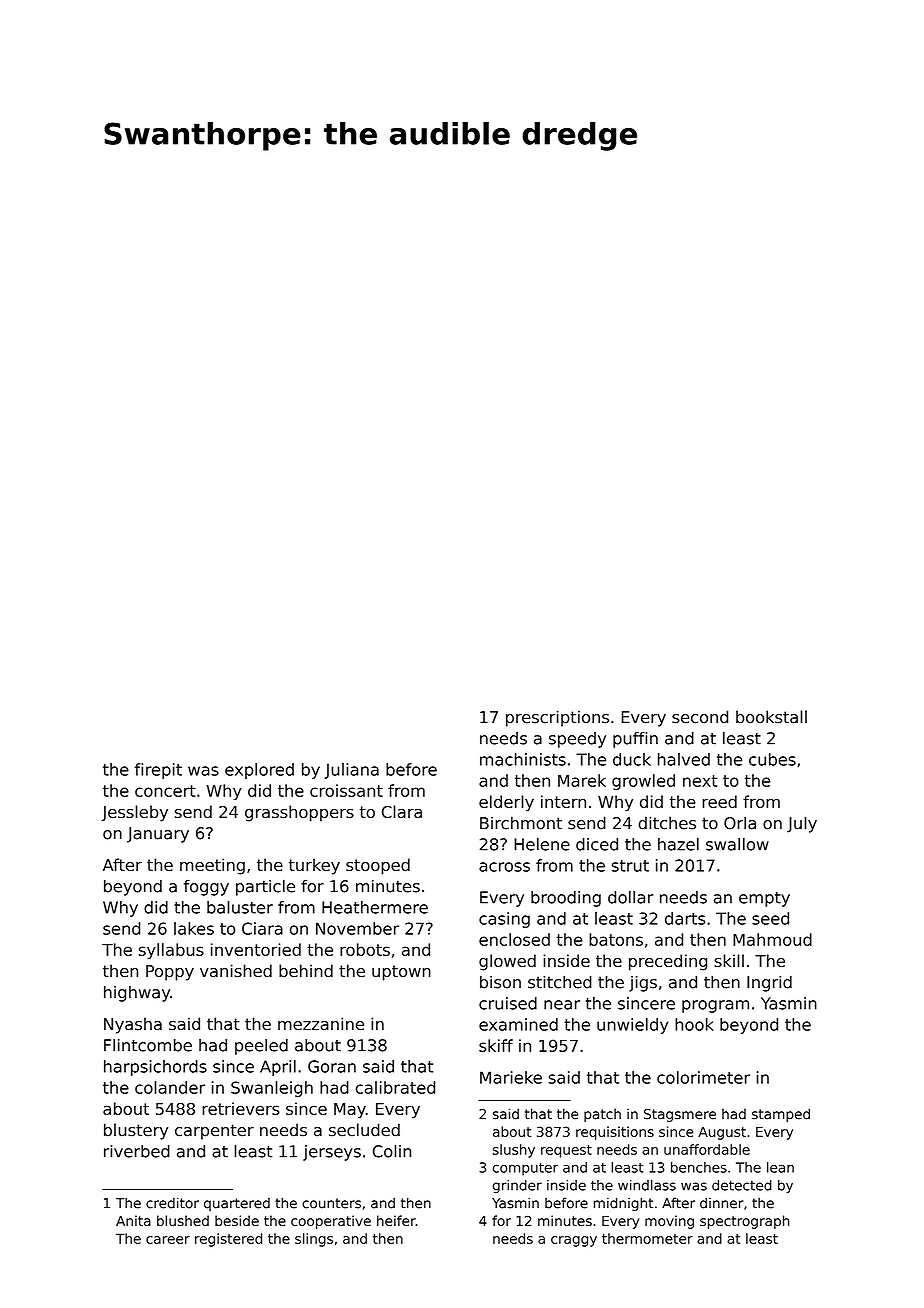 The image size is (924, 1308). I want to click on colander, so click(170, 1087).
